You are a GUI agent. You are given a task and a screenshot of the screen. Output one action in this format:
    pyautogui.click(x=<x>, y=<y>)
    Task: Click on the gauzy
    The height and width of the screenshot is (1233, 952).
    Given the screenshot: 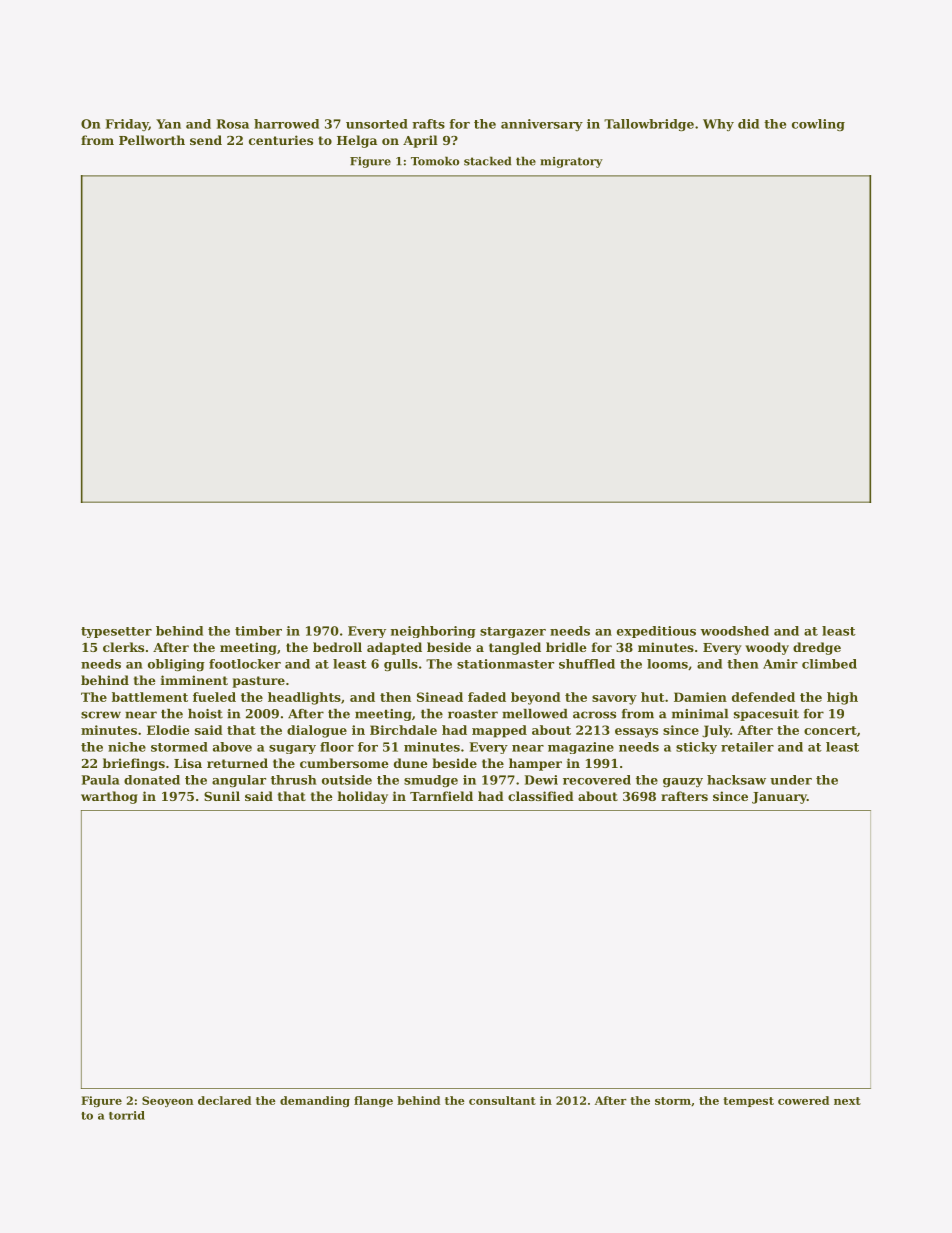 What is the action you would take?
    pyautogui.click(x=683, y=782)
